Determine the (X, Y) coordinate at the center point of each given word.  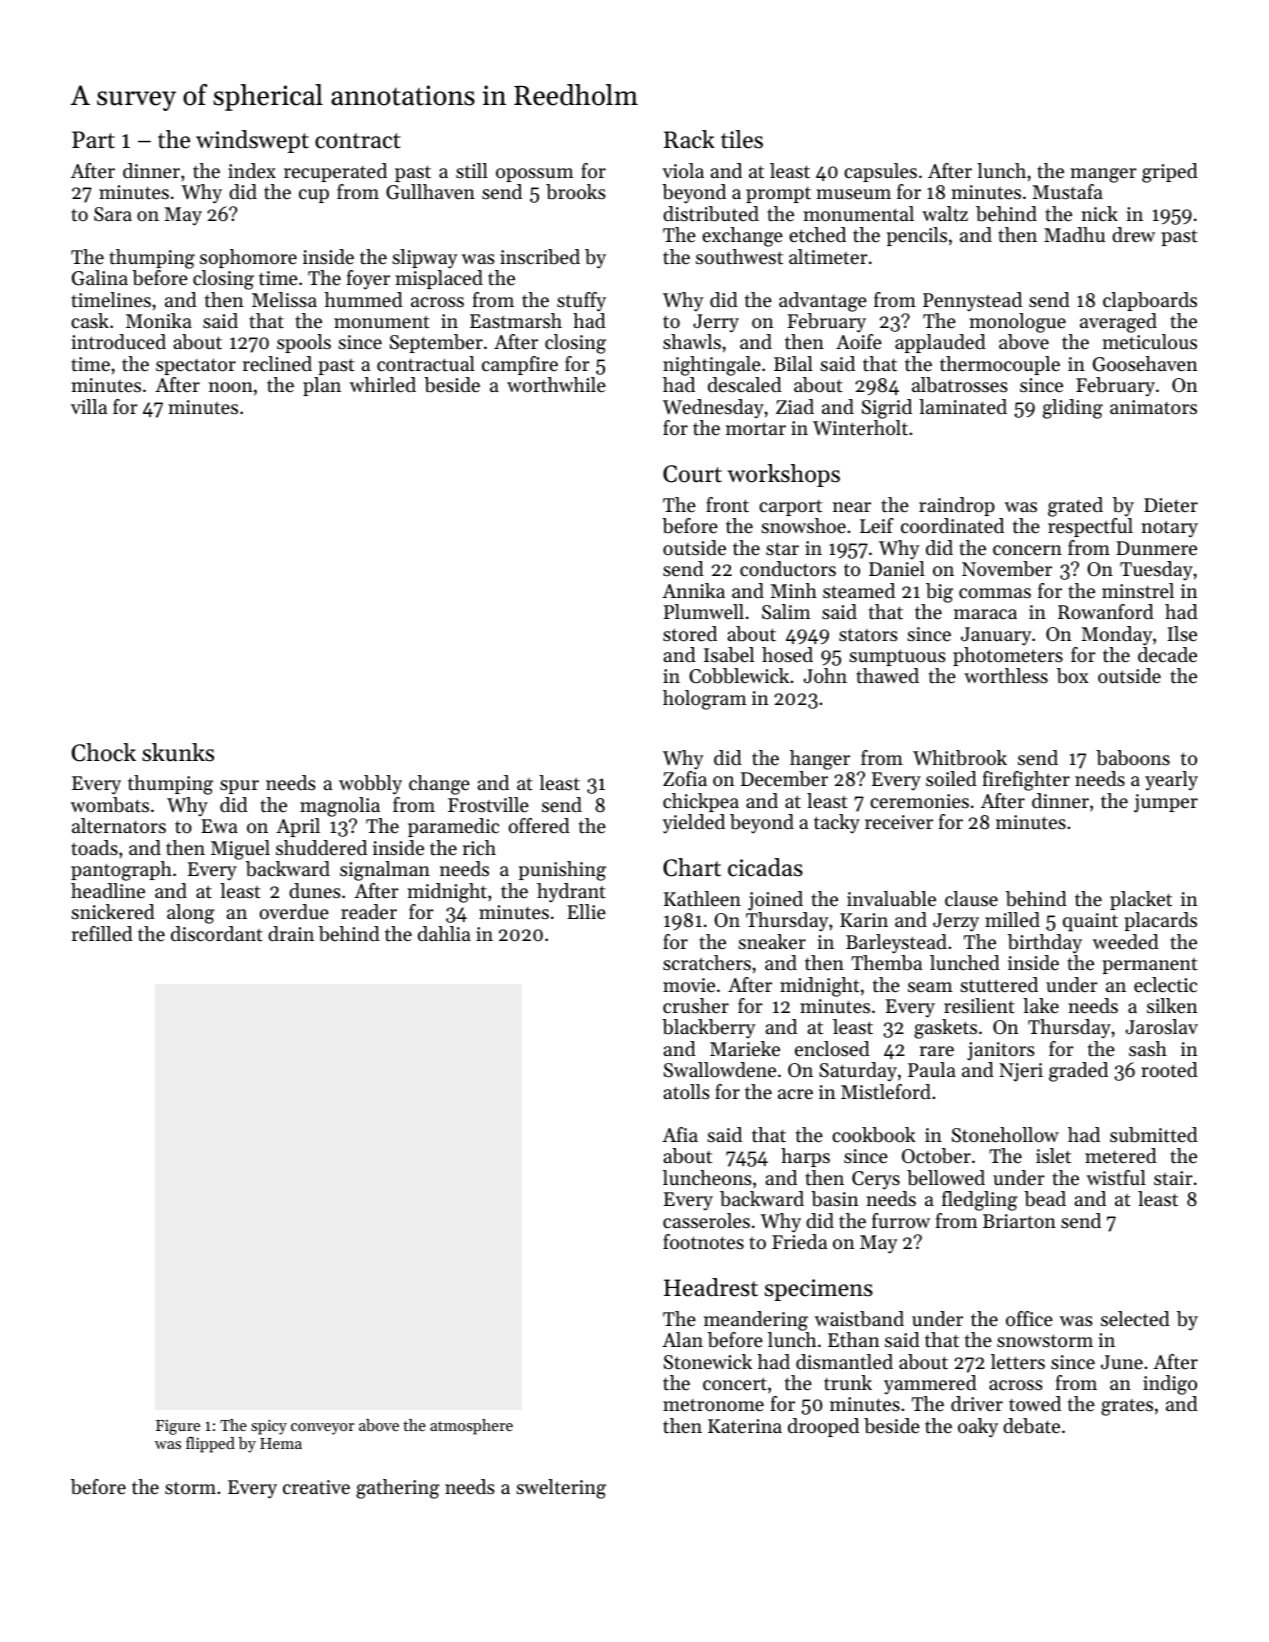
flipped (210, 1445)
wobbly (370, 785)
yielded (694, 823)
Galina (100, 278)
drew (1133, 235)
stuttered (999, 985)
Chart (692, 867)
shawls (692, 342)
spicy (269, 1427)
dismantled (844, 1362)
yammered (930, 1385)
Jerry (716, 323)
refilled (102, 933)
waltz (945, 214)
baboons (1133, 758)
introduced (119, 342)
